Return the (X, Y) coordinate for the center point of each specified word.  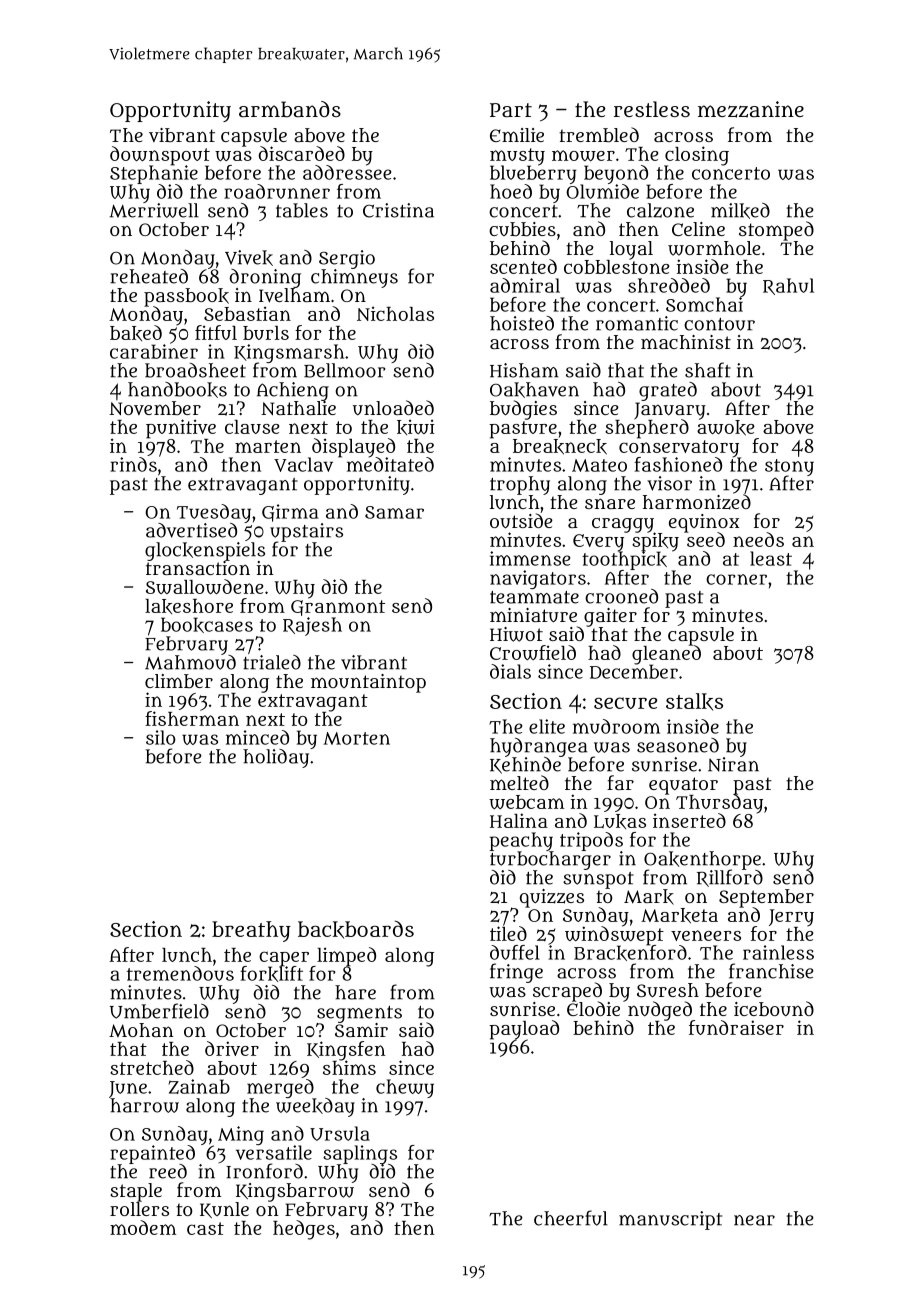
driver (232, 1048)
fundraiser (736, 1027)
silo (161, 737)
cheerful (571, 1218)
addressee (347, 172)
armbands (290, 109)
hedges (304, 1230)
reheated (149, 276)
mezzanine (751, 109)
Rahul (788, 286)
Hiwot (516, 634)
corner (736, 579)
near (754, 1220)
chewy (405, 1088)
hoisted (522, 323)
